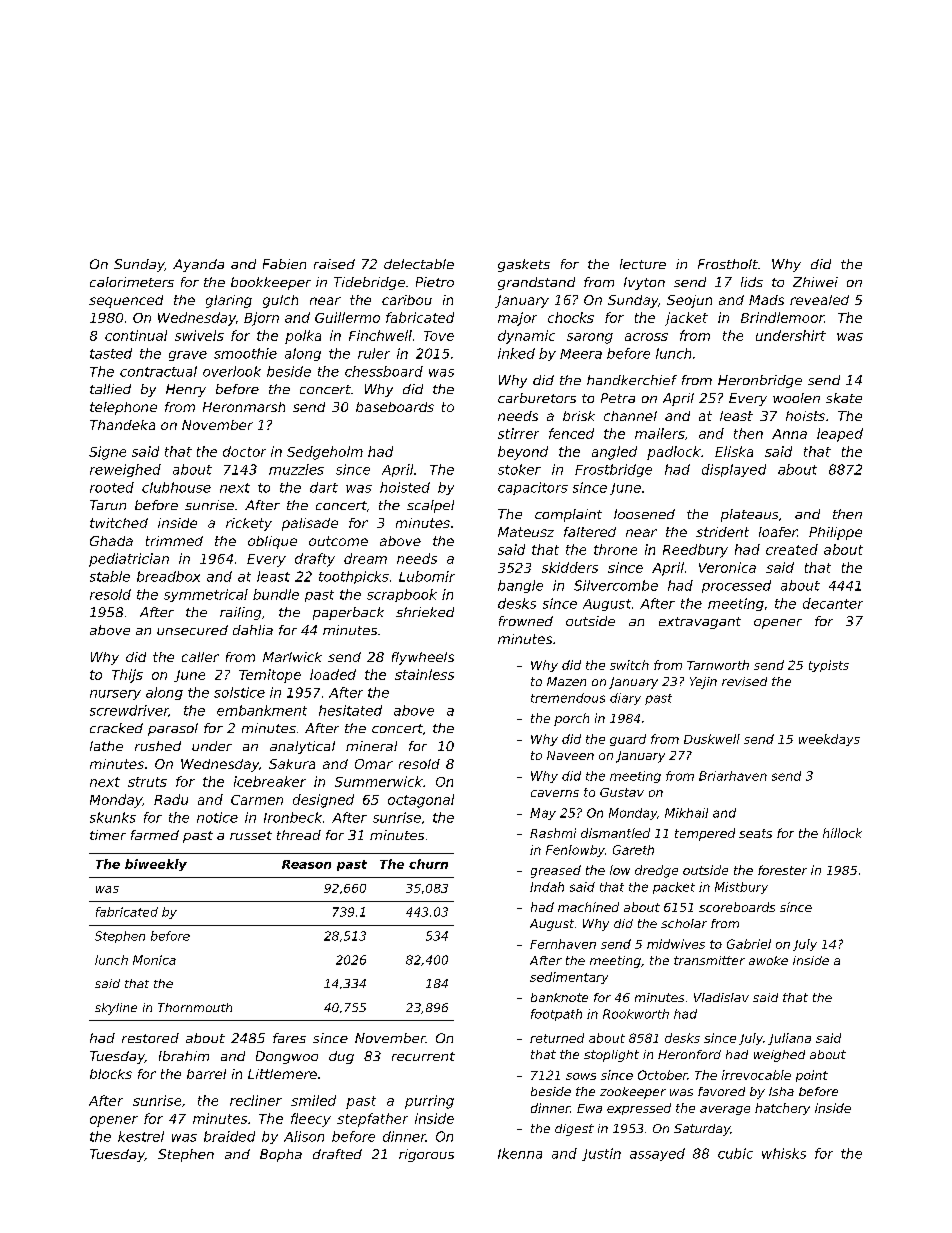 Image resolution: width=952 pixels, height=1233 pixels. I want to click on gaskets, so click(524, 265).
